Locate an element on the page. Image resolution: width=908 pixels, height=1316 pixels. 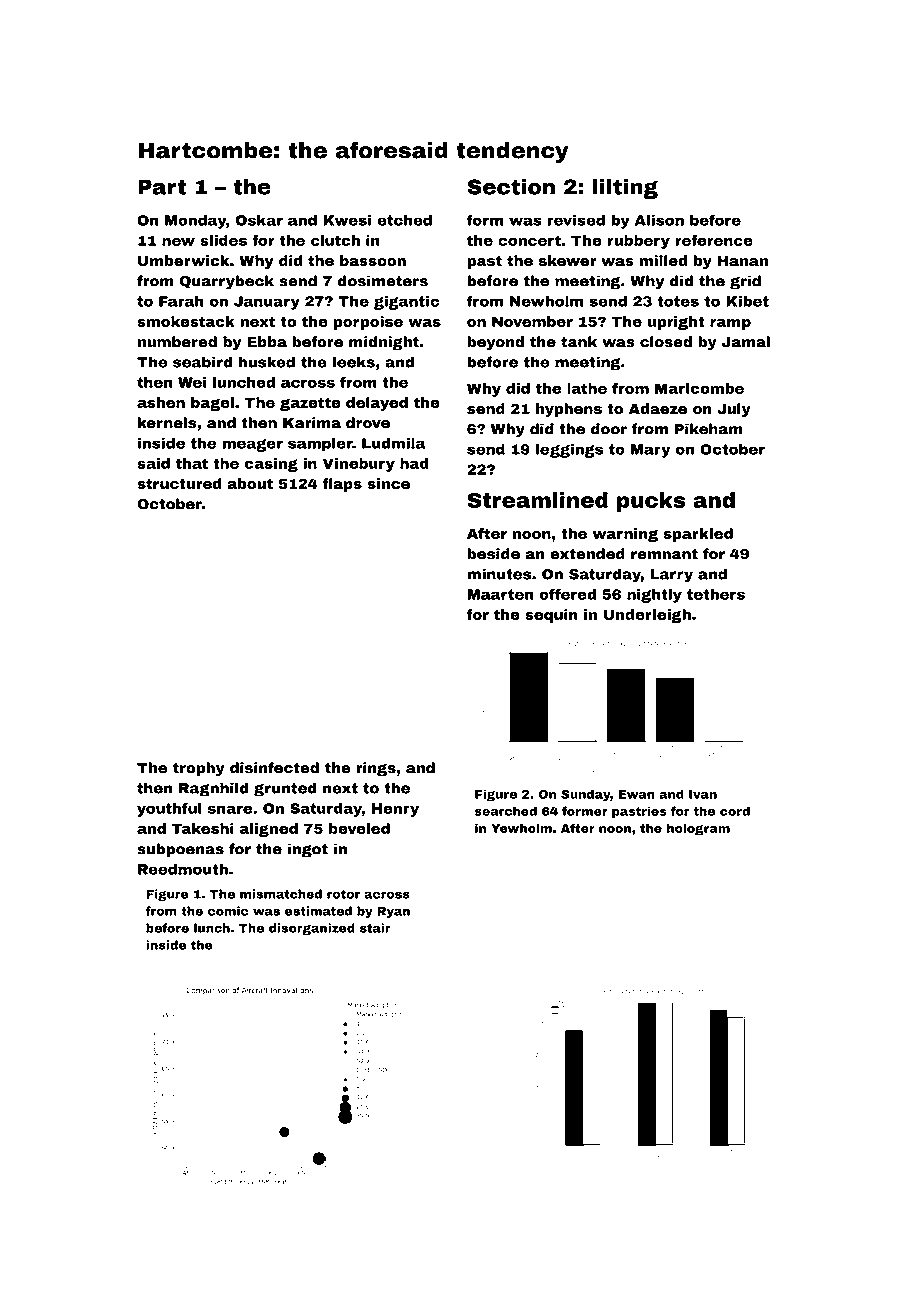
stair is located at coordinates (375, 928).
